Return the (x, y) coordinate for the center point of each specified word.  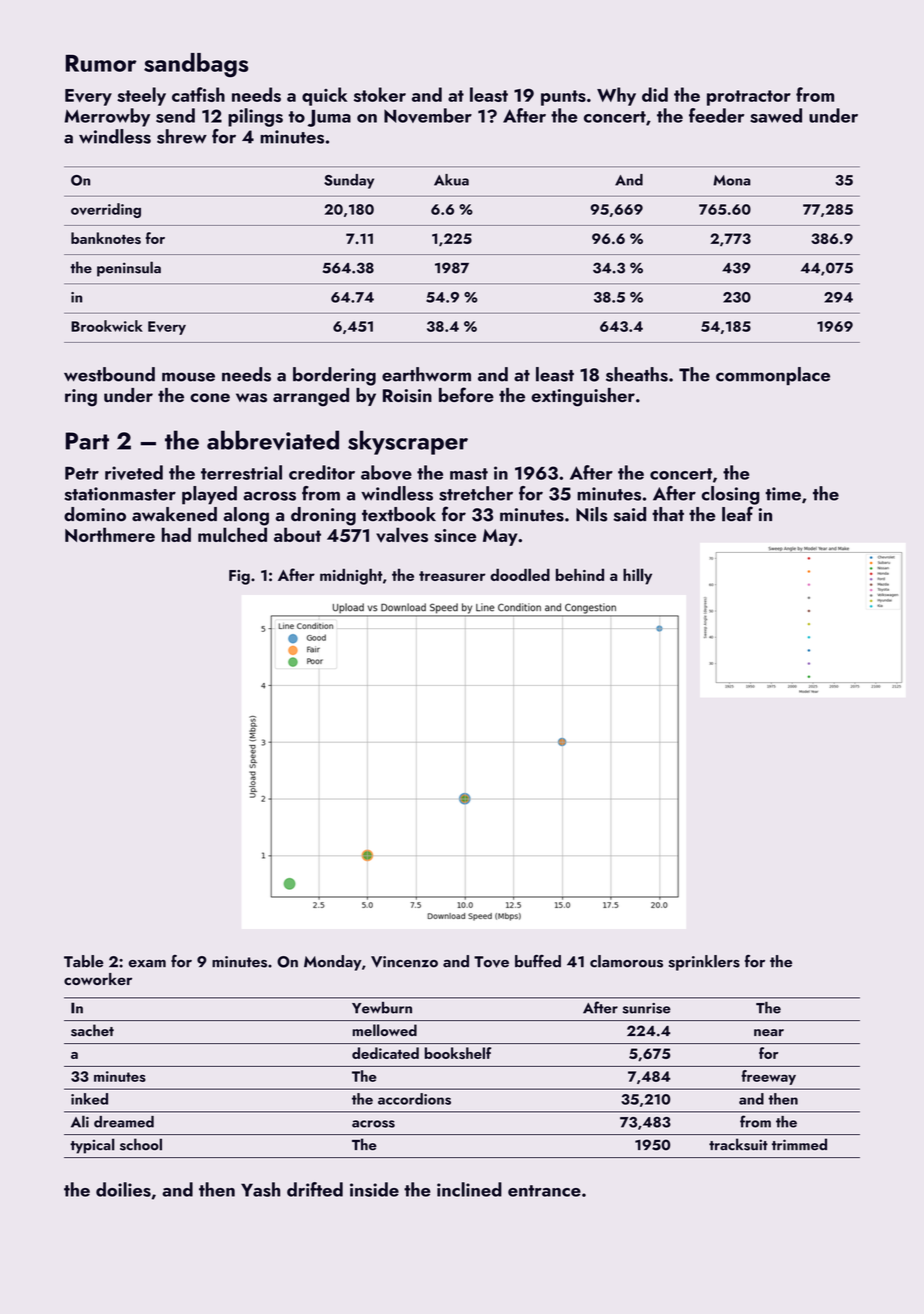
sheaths (637, 374)
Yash (260, 1189)
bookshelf (458, 1053)
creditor (322, 472)
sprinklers (704, 963)
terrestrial (241, 472)
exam (147, 964)
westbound (109, 374)
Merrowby (107, 117)
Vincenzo (404, 962)
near (769, 1032)
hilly (637, 576)
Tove (491, 962)
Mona (732, 180)
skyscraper (408, 442)
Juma (329, 118)
